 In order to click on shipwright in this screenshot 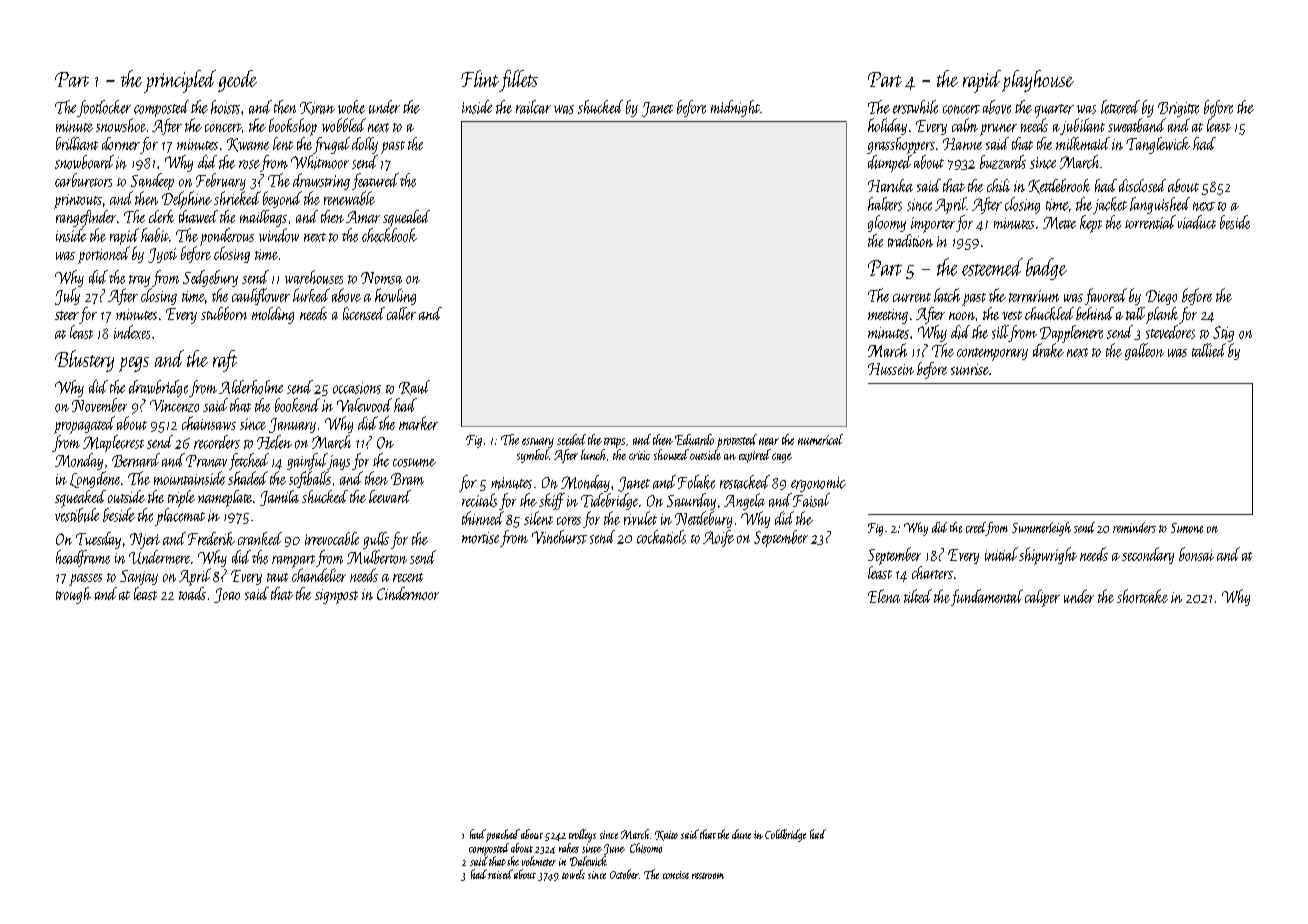, I will do `click(1048, 556)`.
